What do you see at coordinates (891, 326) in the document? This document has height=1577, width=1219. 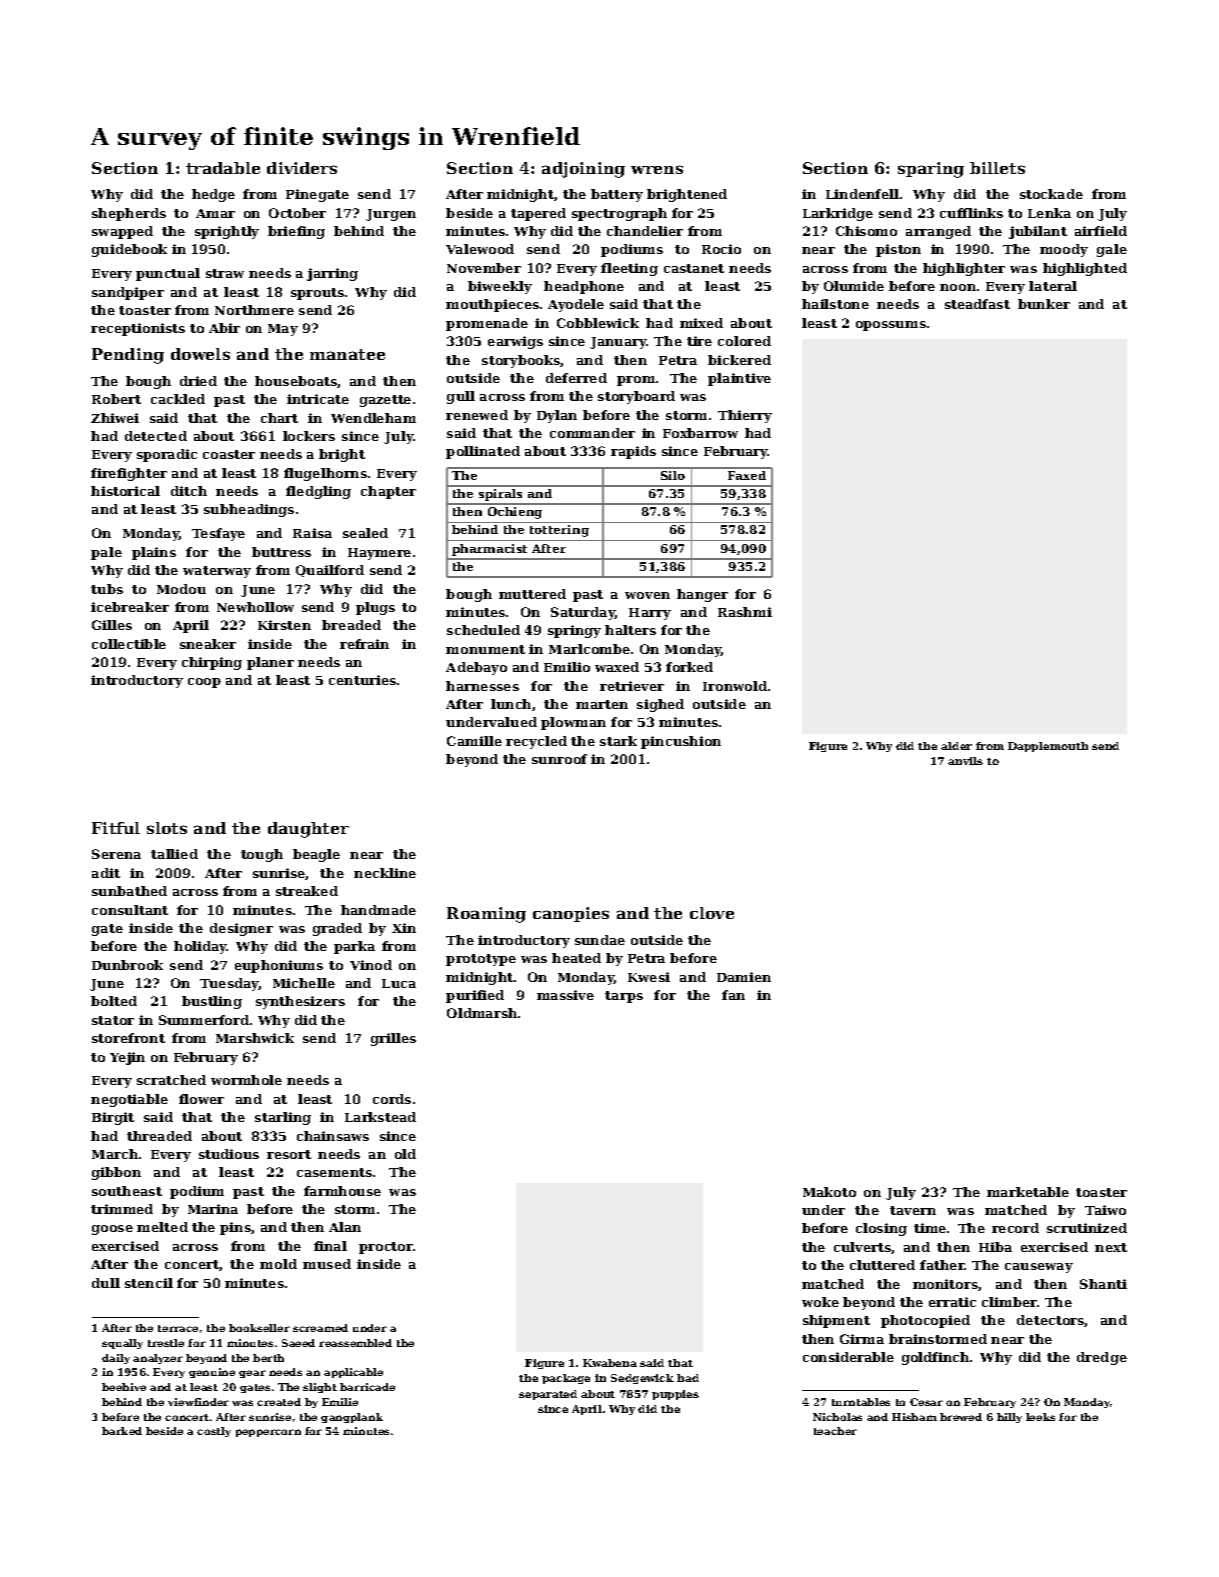 I see `opossums` at bounding box center [891, 326].
